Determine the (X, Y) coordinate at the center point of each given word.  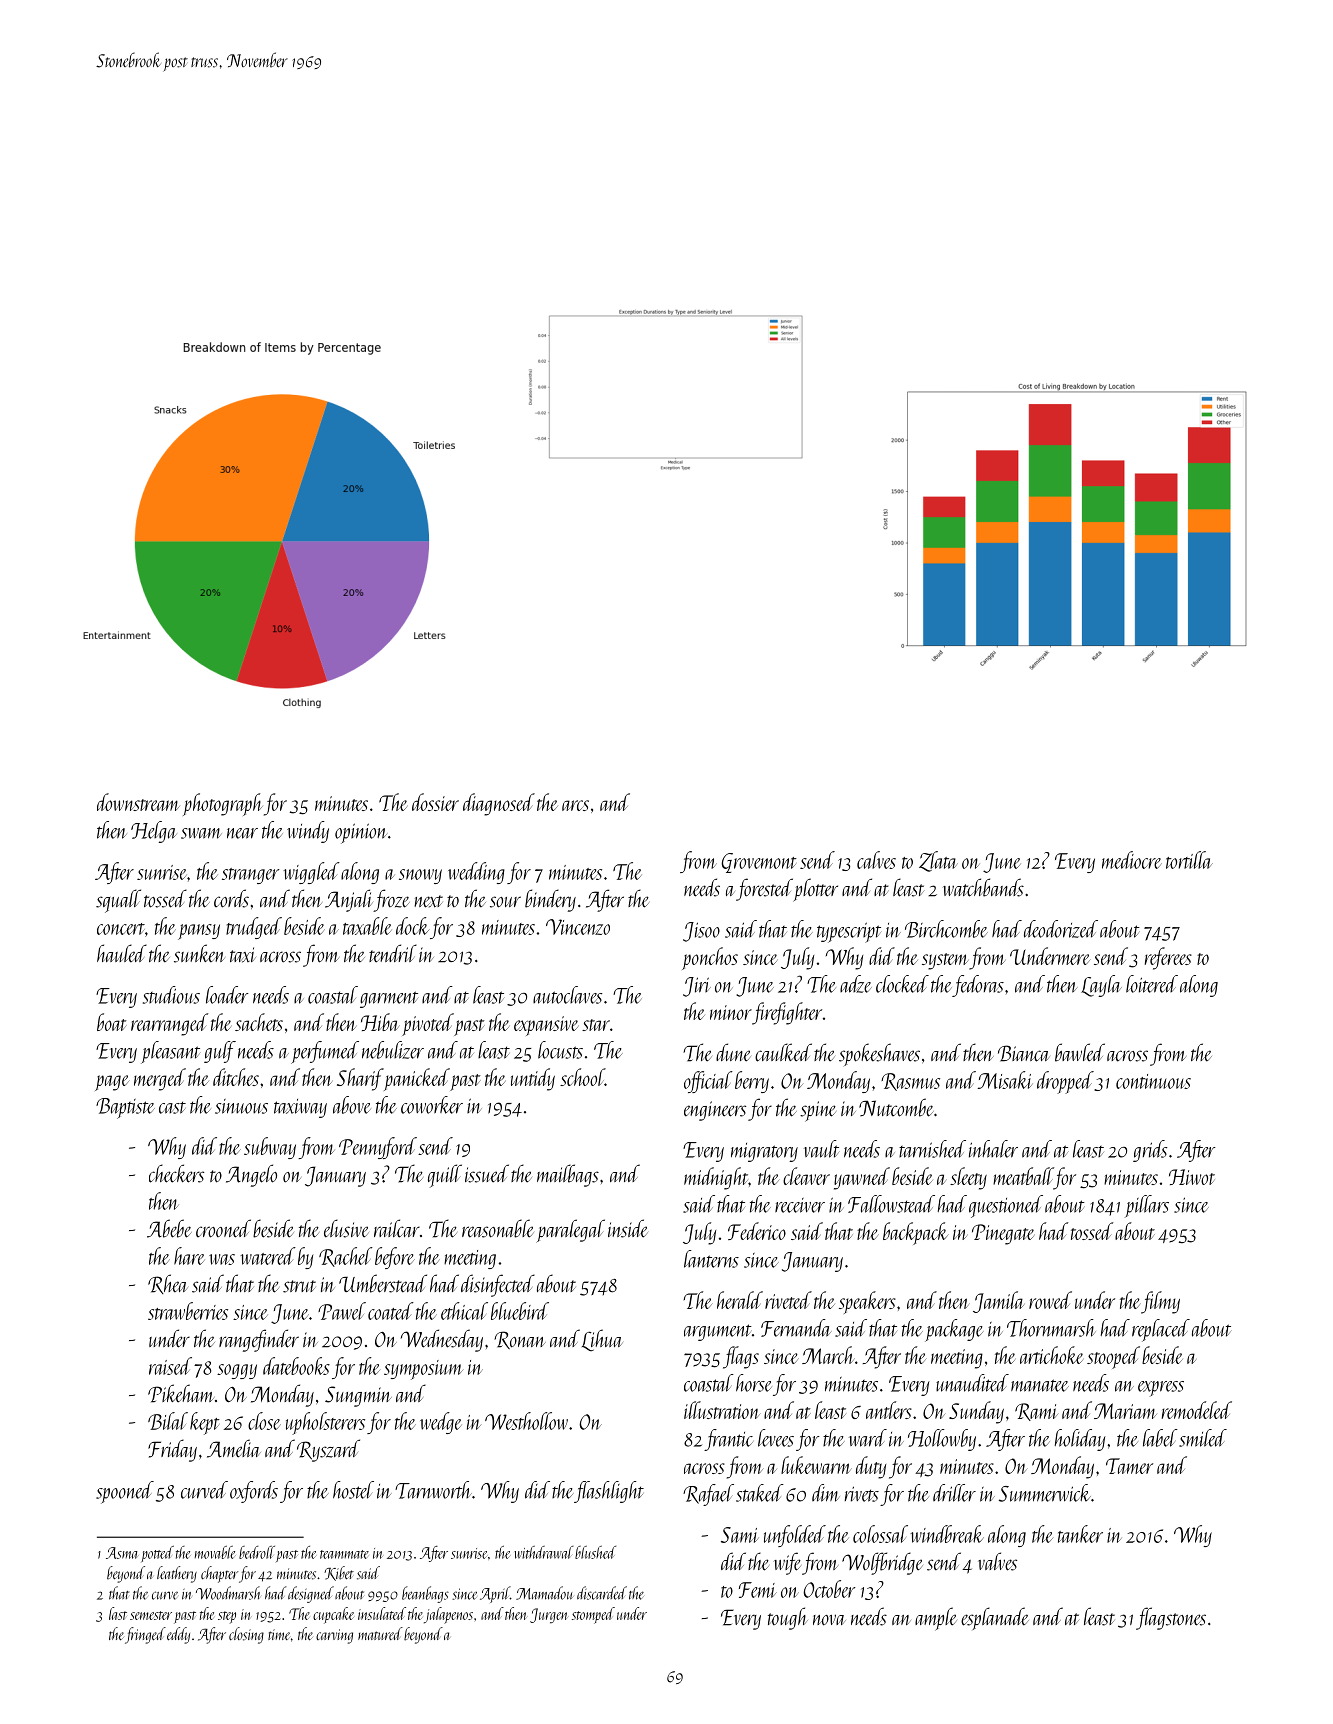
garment (389, 999)
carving (334, 1636)
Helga (154, 832)
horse (754, 1383)
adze (856, 984)
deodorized (1061, 929)
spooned (125, 1492)
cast (172, 1107)
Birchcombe (946, 929)
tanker (1080, 1534)
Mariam (1125, 1411)
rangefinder (259, 1340)
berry (752, 1082)
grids (1150, 1151)
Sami (739, 1535)
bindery (550, 900)
